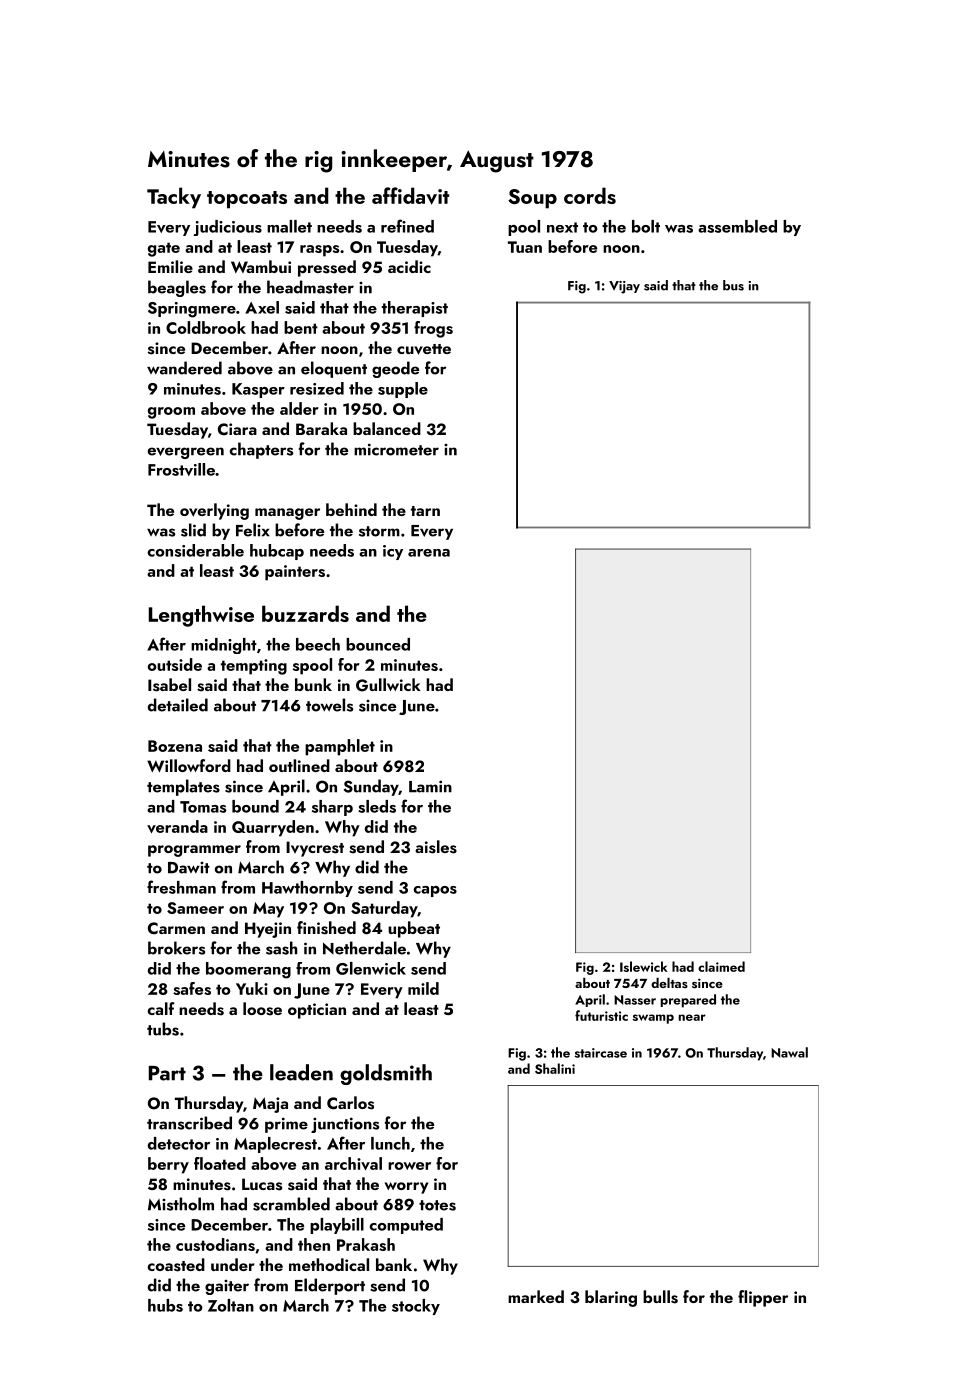  Describe the element at coordinates (410, 196) in the document. I see `affidavit` at that location.
